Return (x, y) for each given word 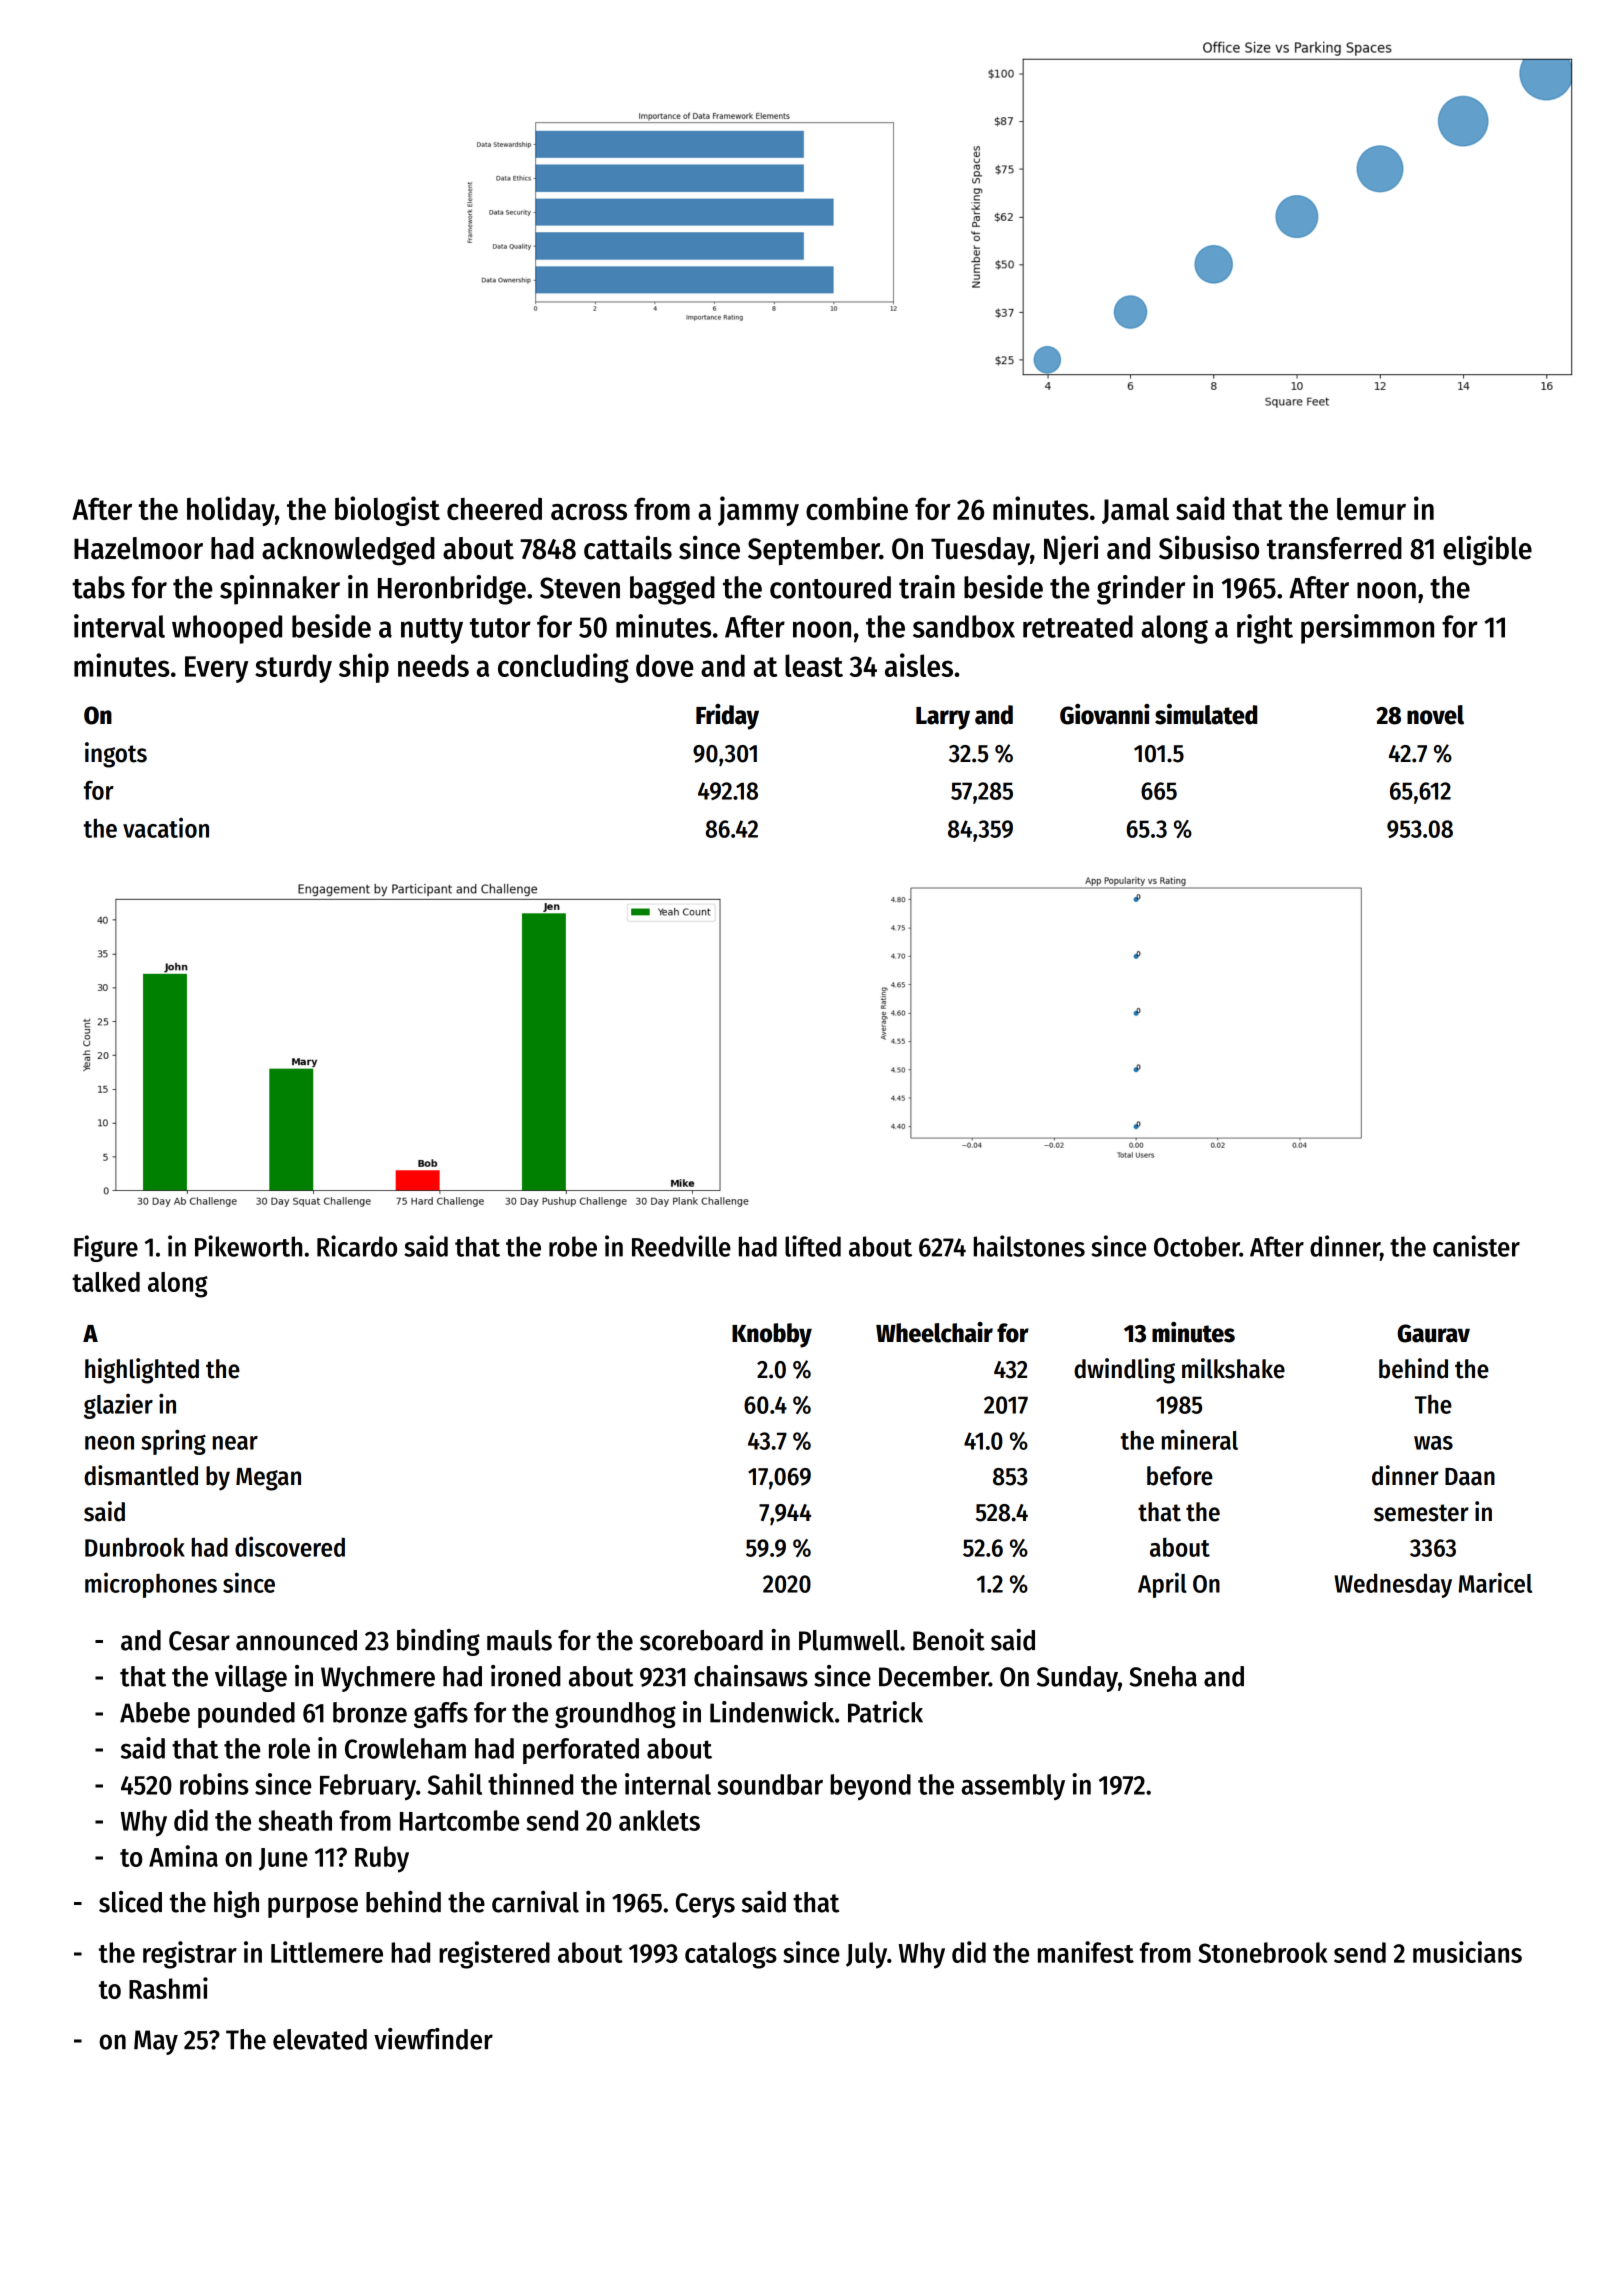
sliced (130, 1902)
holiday (231, 511)
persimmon (1367, 629)
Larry (943, 718)
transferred (1334, 548)
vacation (166, 827)
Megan (268, 1479)
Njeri (1071, 550)
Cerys (705, 1905)
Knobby (772, 1335)
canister (1476, 1246)
